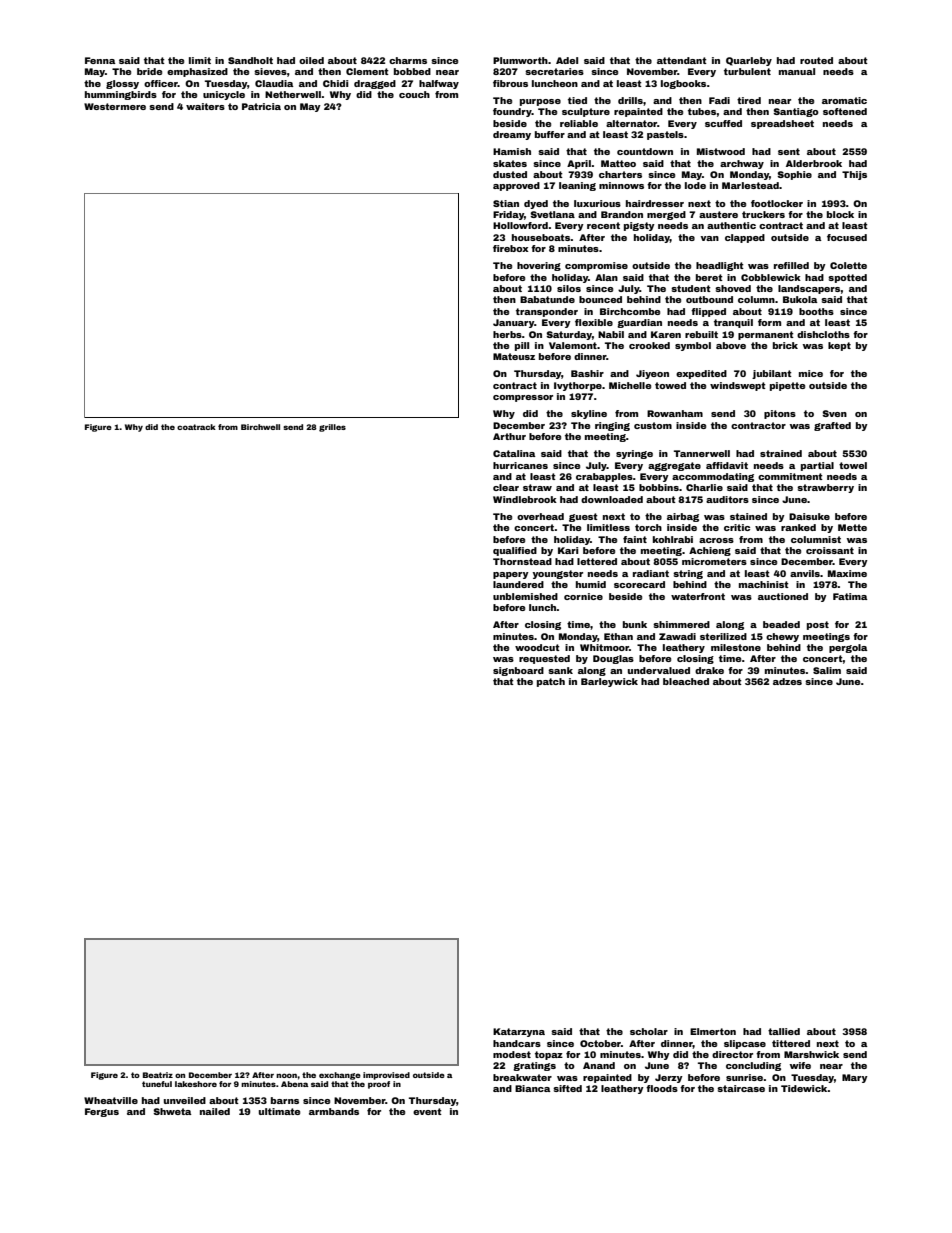 Image resolution: width=952 pixels, height=1233 pixels. I want to click on waterfront, so click(698, 596).
